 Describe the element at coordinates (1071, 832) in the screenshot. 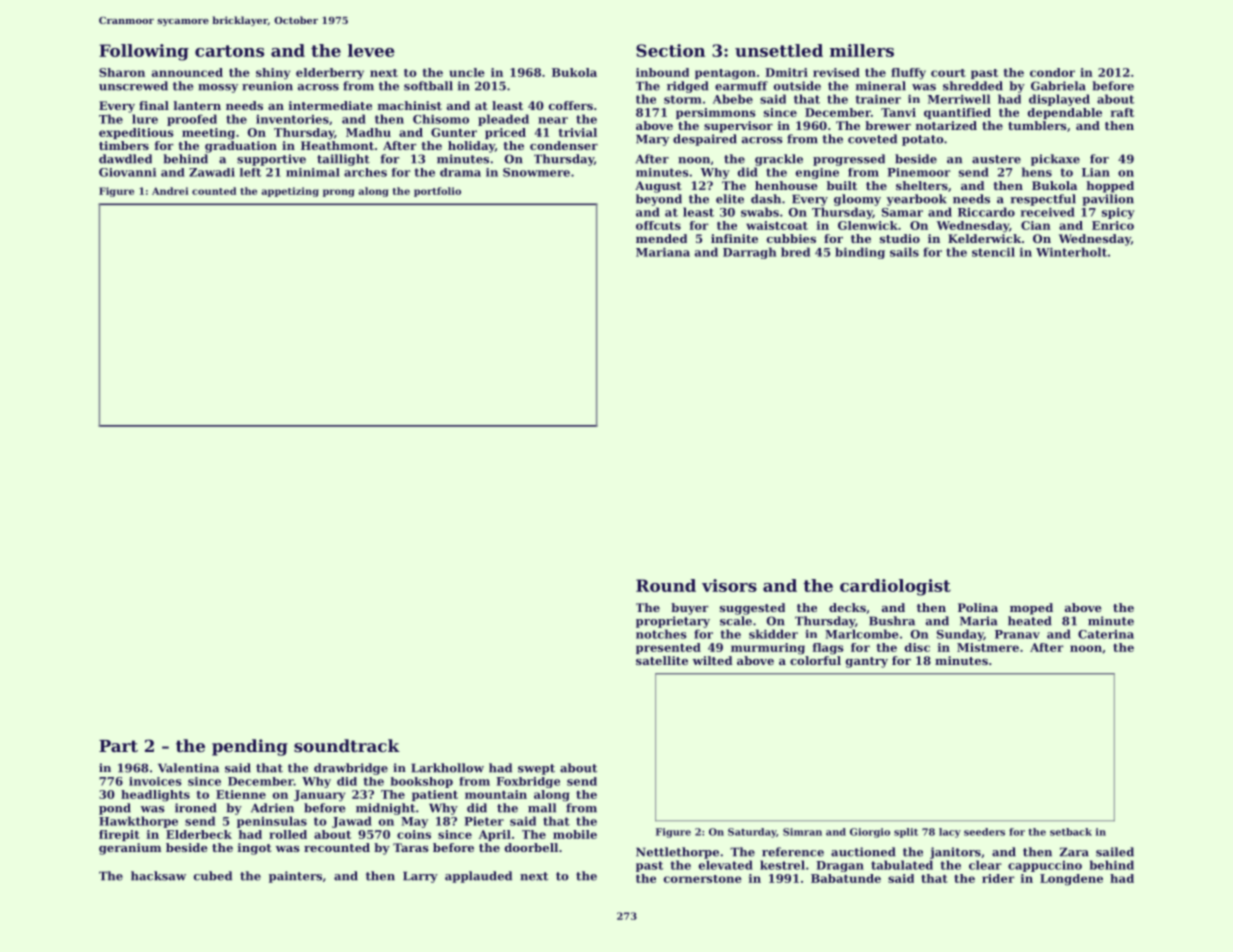

I see `setback` at that location.
